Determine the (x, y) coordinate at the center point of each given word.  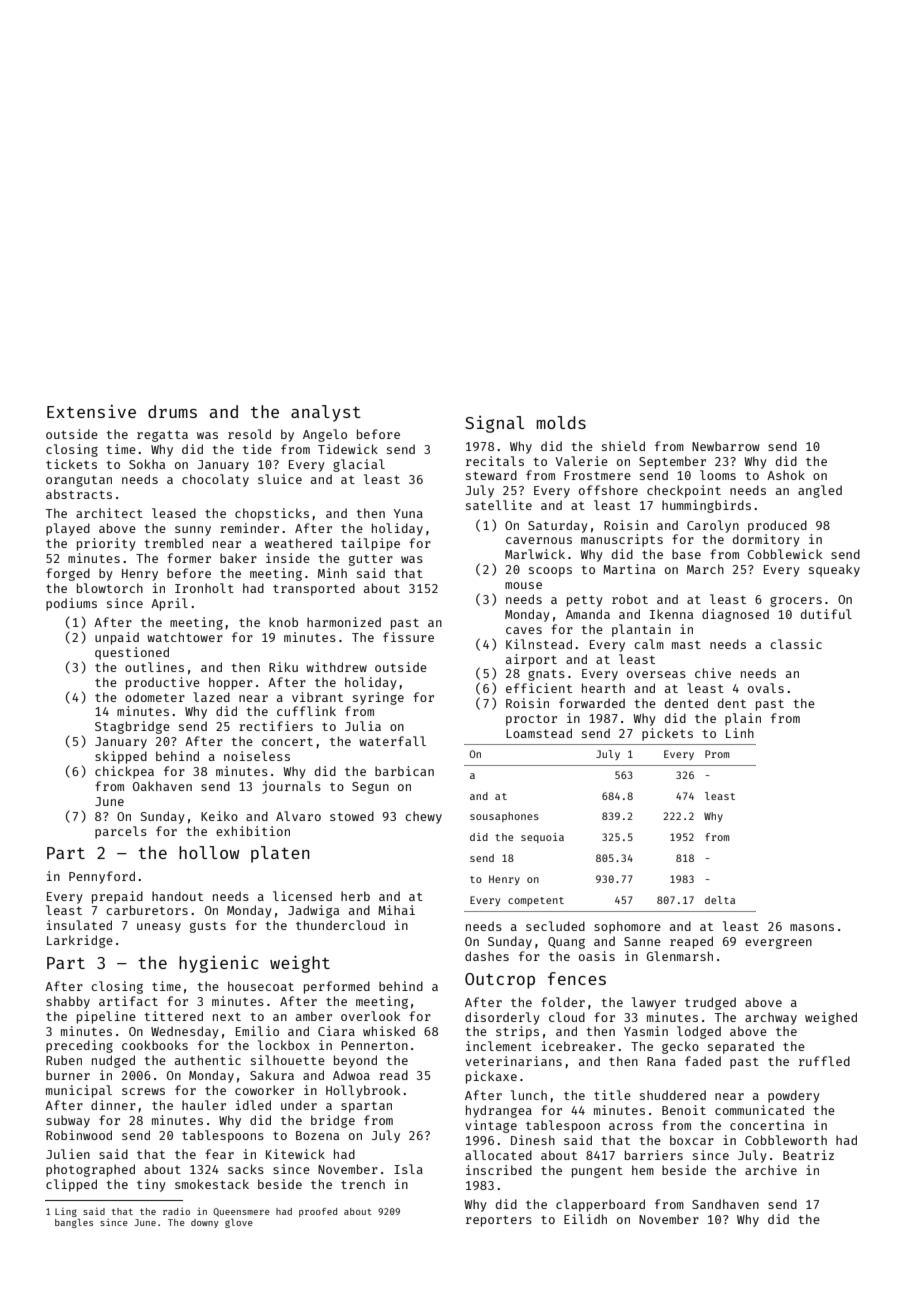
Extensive (91, 411)
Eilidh (585, 1219)
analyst (326, 413)
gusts (208, 927)
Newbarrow (725, 446)
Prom (717, 754)
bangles (74, 1223)
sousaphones (504, 817)
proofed (318, 1212)
